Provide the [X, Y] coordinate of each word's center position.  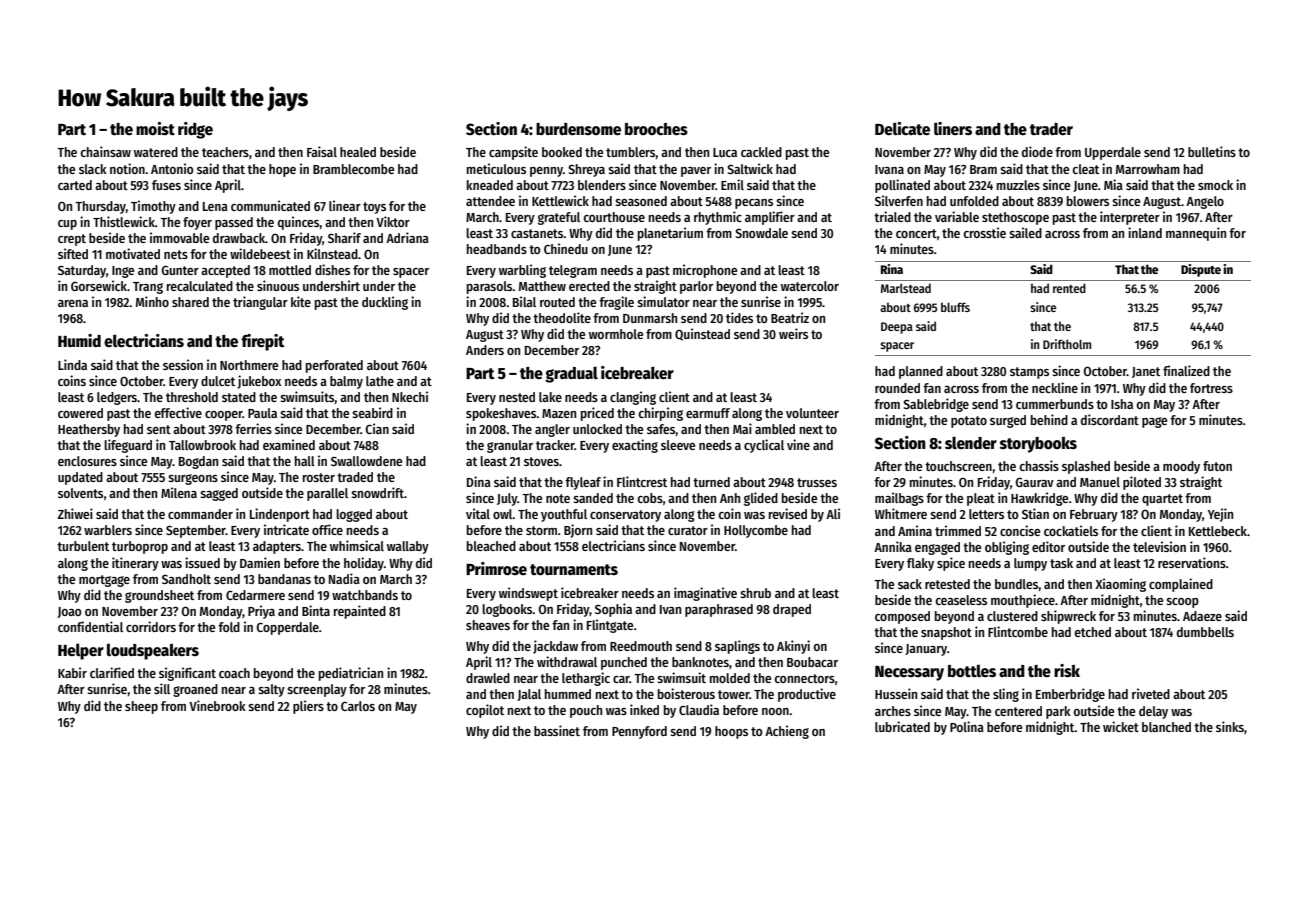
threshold [192, 397]
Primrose [496, 568]
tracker [555, 445]
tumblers [631, 152]
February [1094, 515]
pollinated [902, 186]
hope [282, 170]
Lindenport [280, 515]
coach [234, 673]
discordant [1110, 419]
